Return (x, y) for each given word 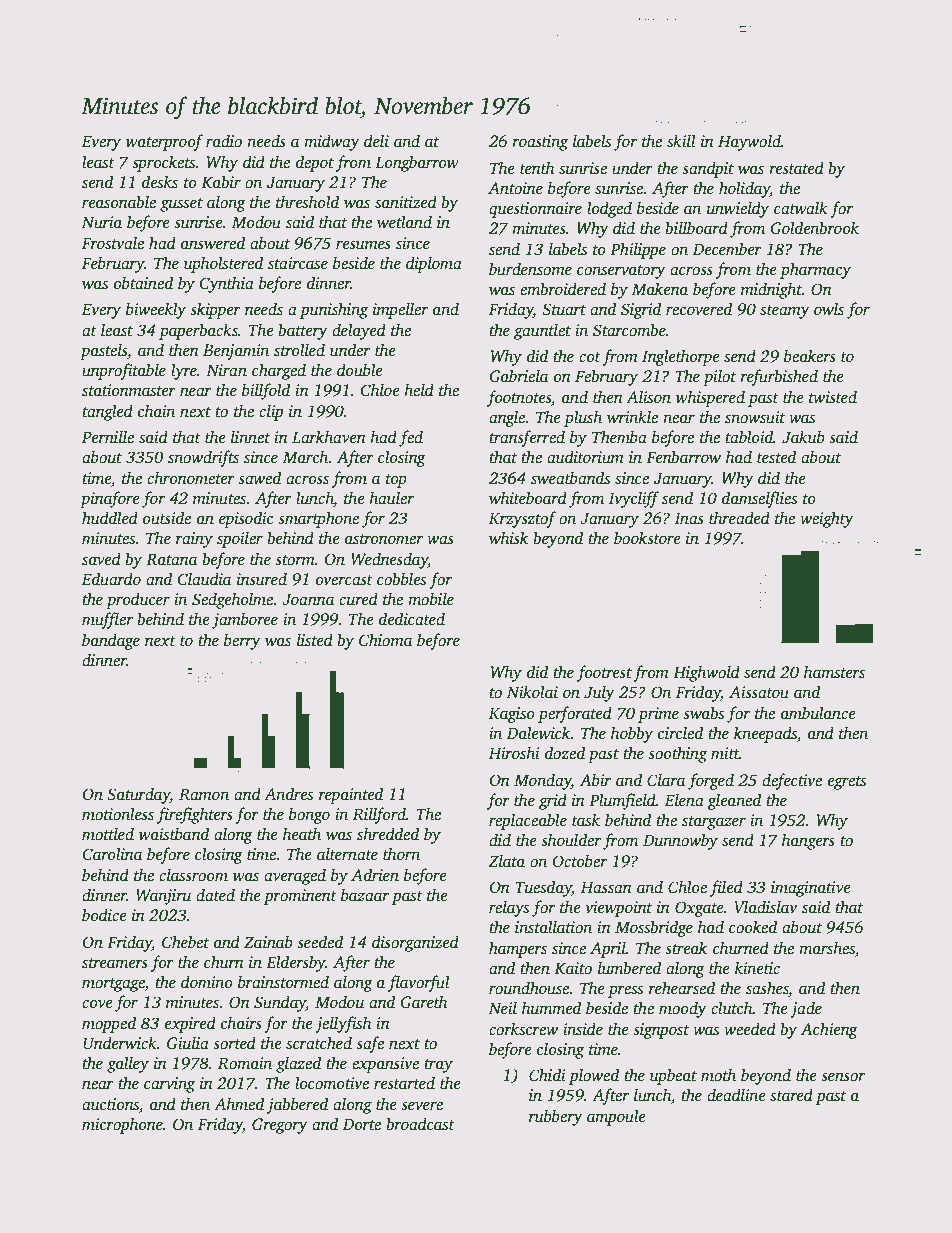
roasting (540, 143)
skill (681, 141)
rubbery (556, 1117)
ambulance (818, 713)
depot (315, 163)
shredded (388, 834)
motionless (118, 814)
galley (128, 1064)
